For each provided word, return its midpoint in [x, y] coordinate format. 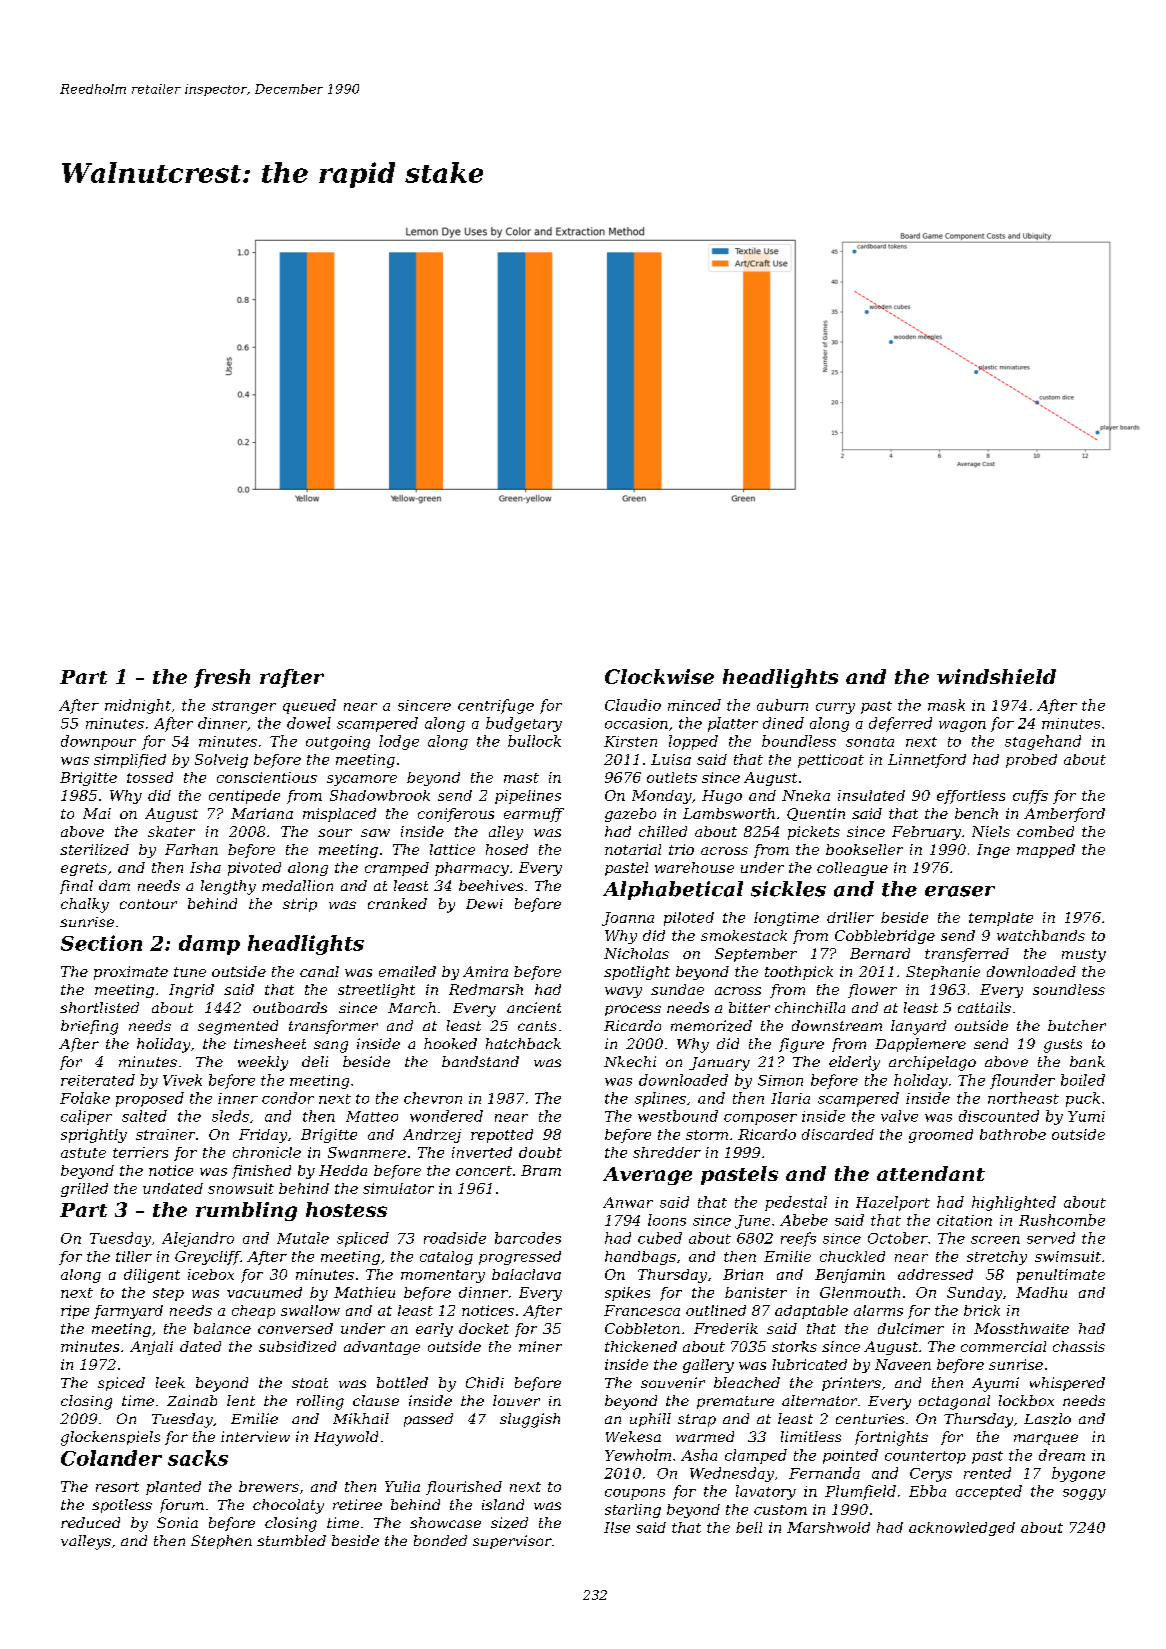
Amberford [1064, 815]
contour [148, 904]
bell [749, 1527]
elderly [854, 1063]
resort [117, 1487]
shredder [667, 1152]
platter [733, 724]
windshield [996, 676]
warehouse [694, 867]
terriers [140, 1152]
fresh [222, 678]
